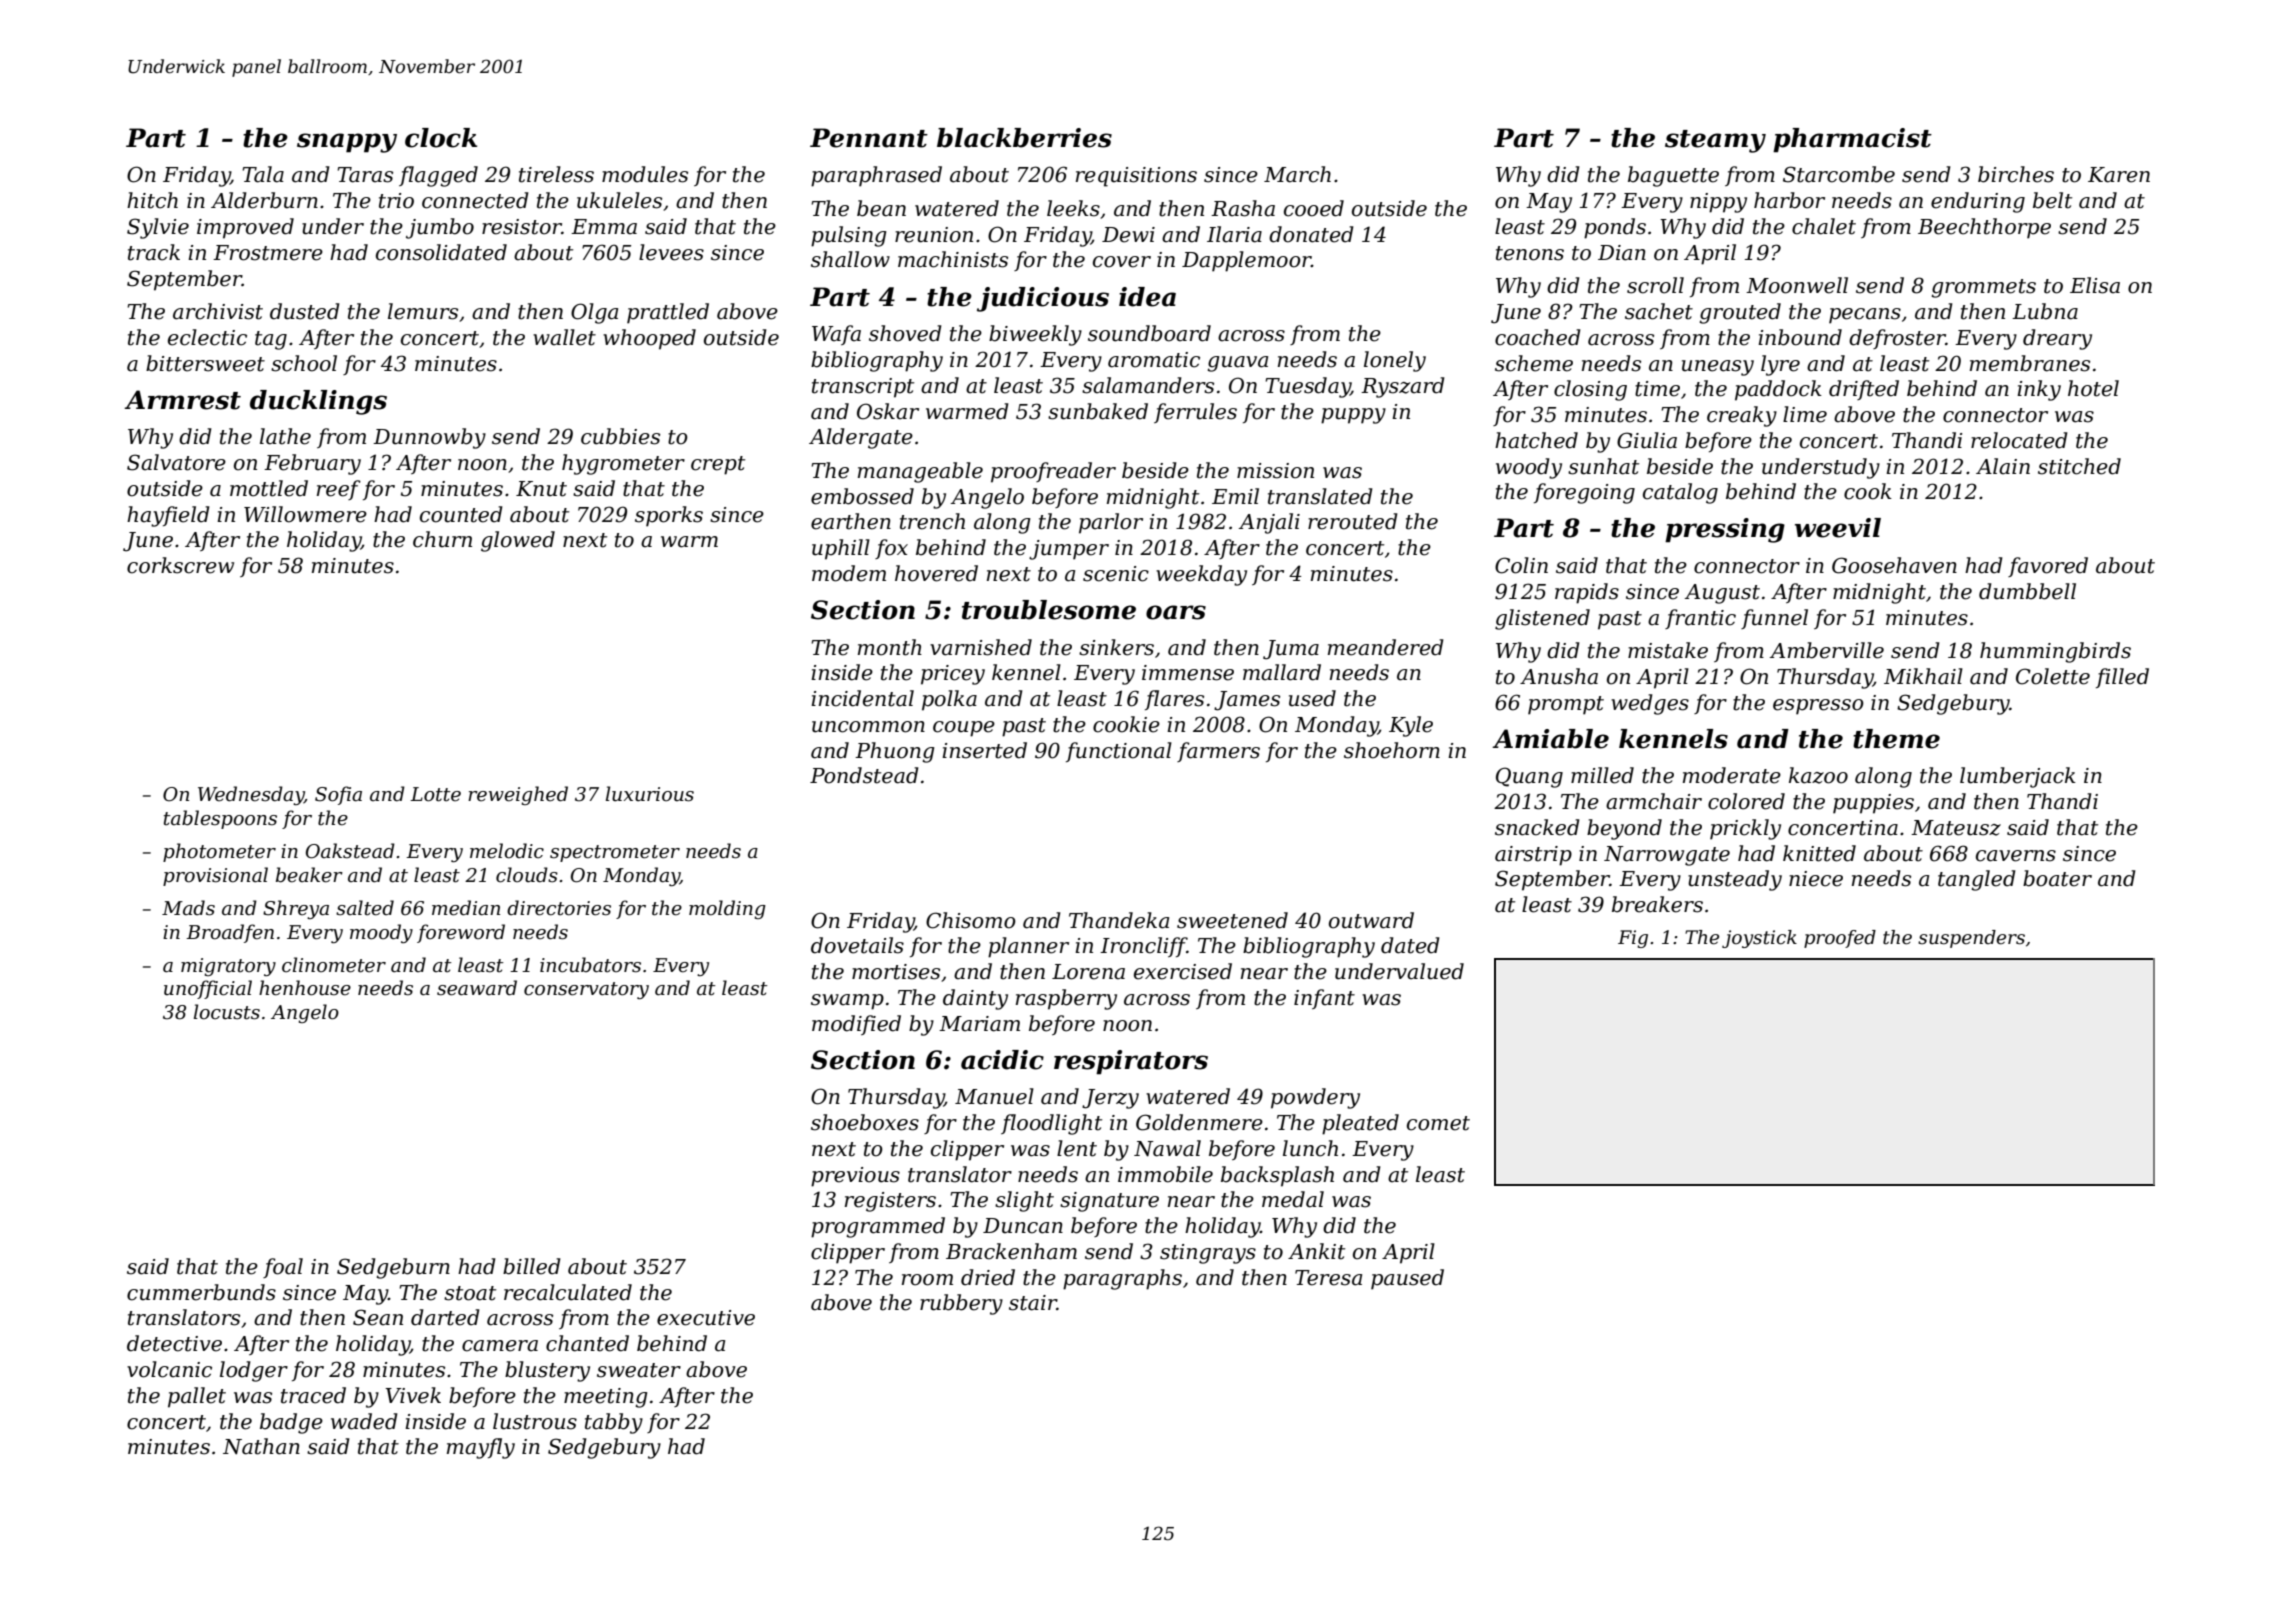 The height and width of the screenshot is (1614, 2282). What do you see at coordinates (614, 1423) in the screenshot?
I see `tabby` at bounding box center [614, 1423].
